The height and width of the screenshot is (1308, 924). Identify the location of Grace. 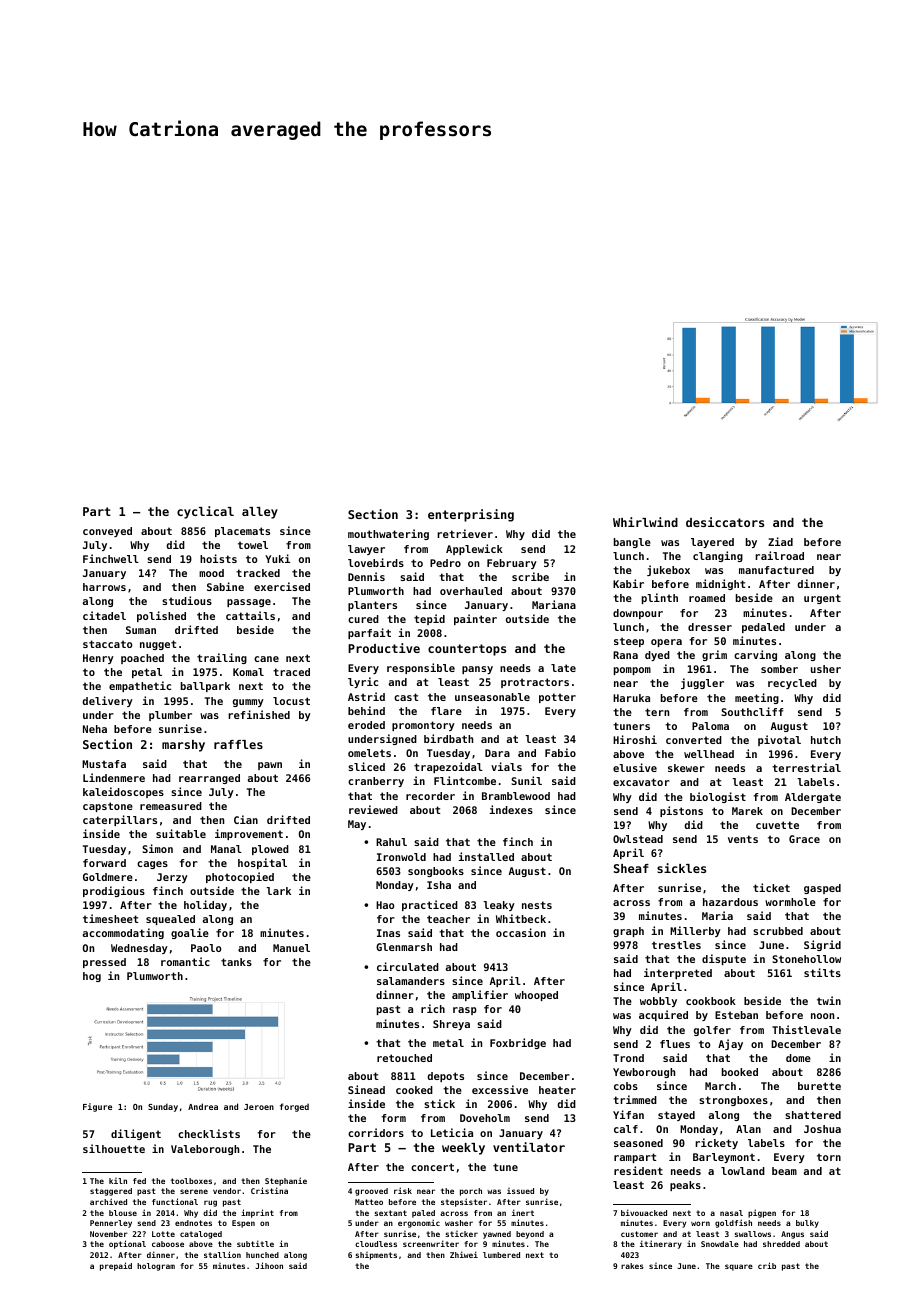
(804, 839).
